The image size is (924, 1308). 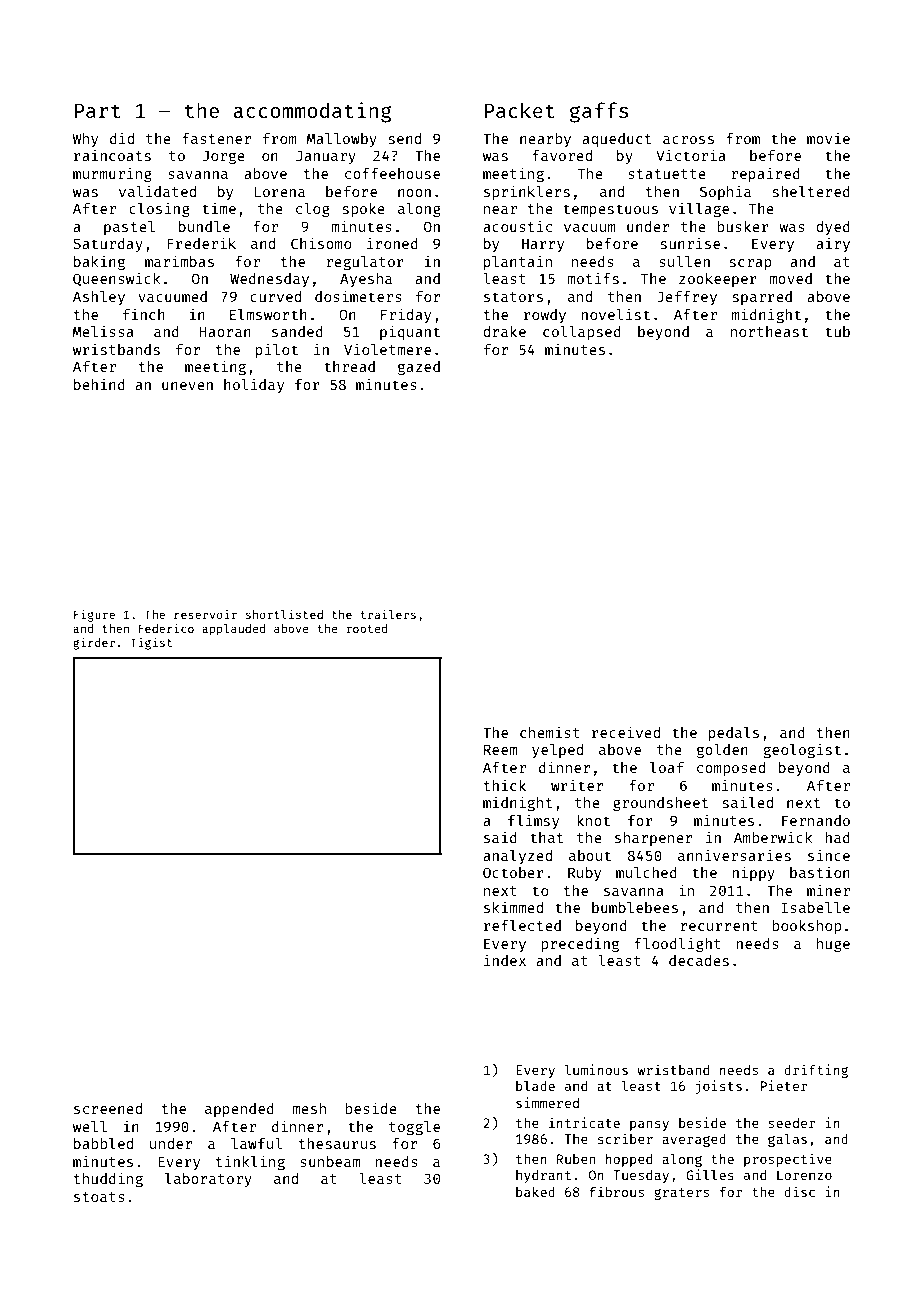 I want to click on accommodating, so click(x=312, y=112).
